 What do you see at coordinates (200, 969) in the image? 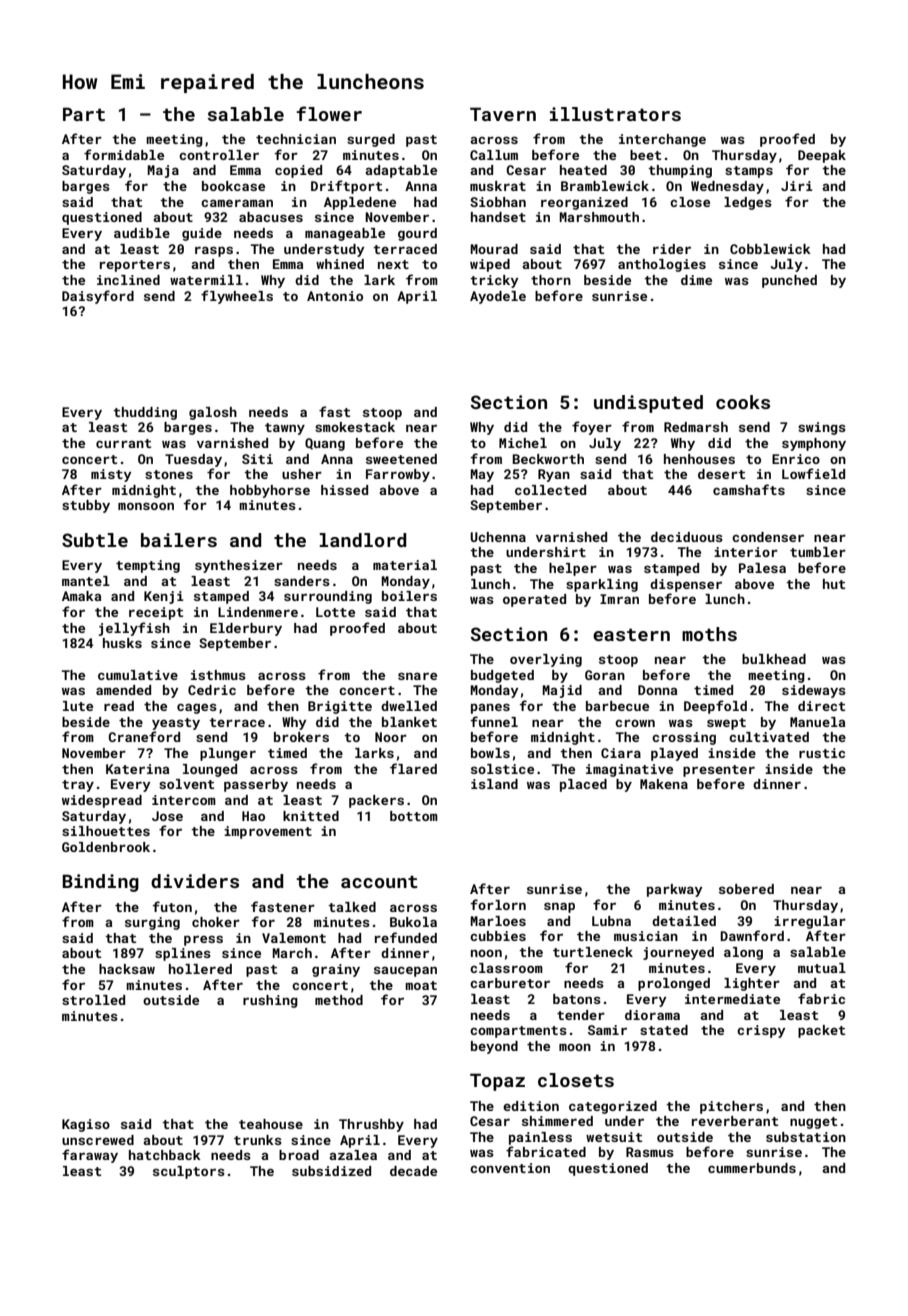
I see `hollered` at bounding box center [200, 969].
